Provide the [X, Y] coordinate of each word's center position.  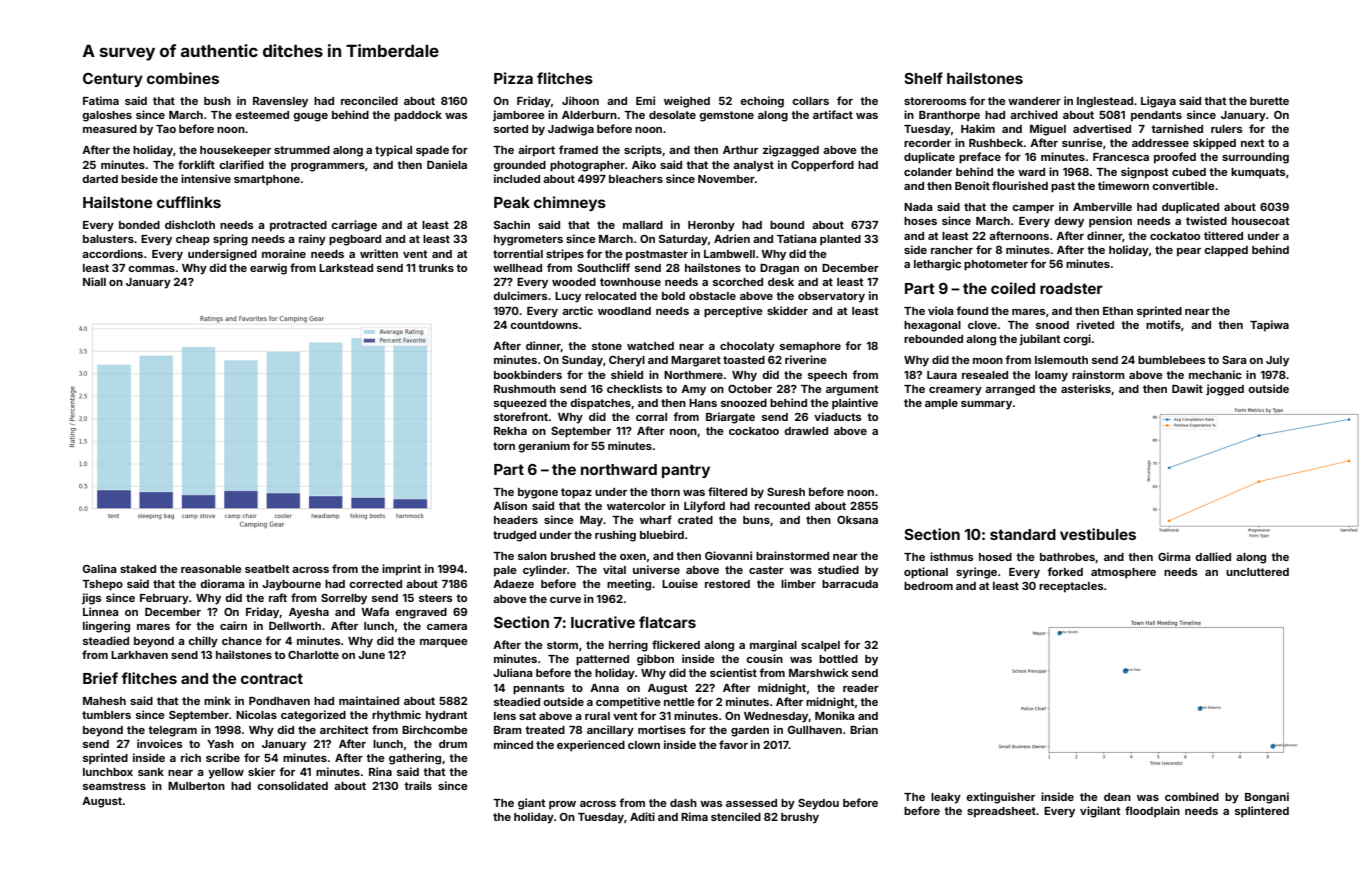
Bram [508, 730]
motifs [1163, 324]
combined [1192, 796]
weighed [687, 102]
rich [191, 757]
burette [1269, 101]
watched [650, 346]
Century [113, 80]
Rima [694, 816]
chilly [203, 642]
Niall [94, 281]
